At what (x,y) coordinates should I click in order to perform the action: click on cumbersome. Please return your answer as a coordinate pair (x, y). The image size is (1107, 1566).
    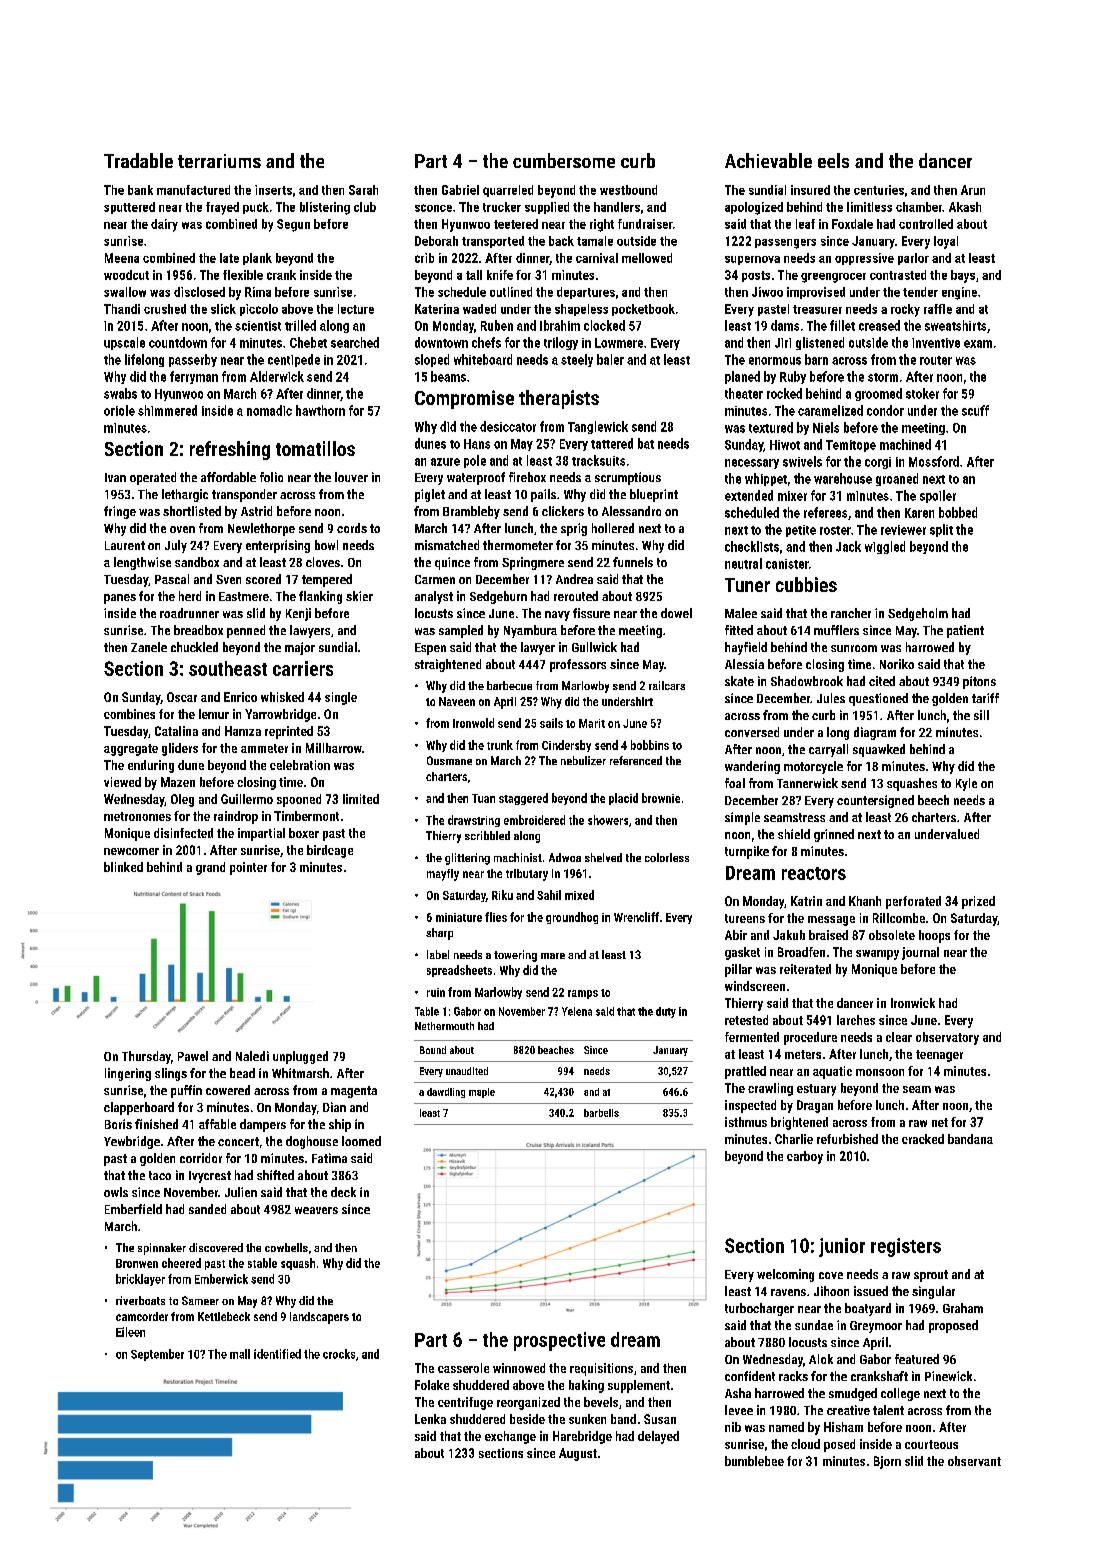
    Looking at the image, I should click on (564, 160).
